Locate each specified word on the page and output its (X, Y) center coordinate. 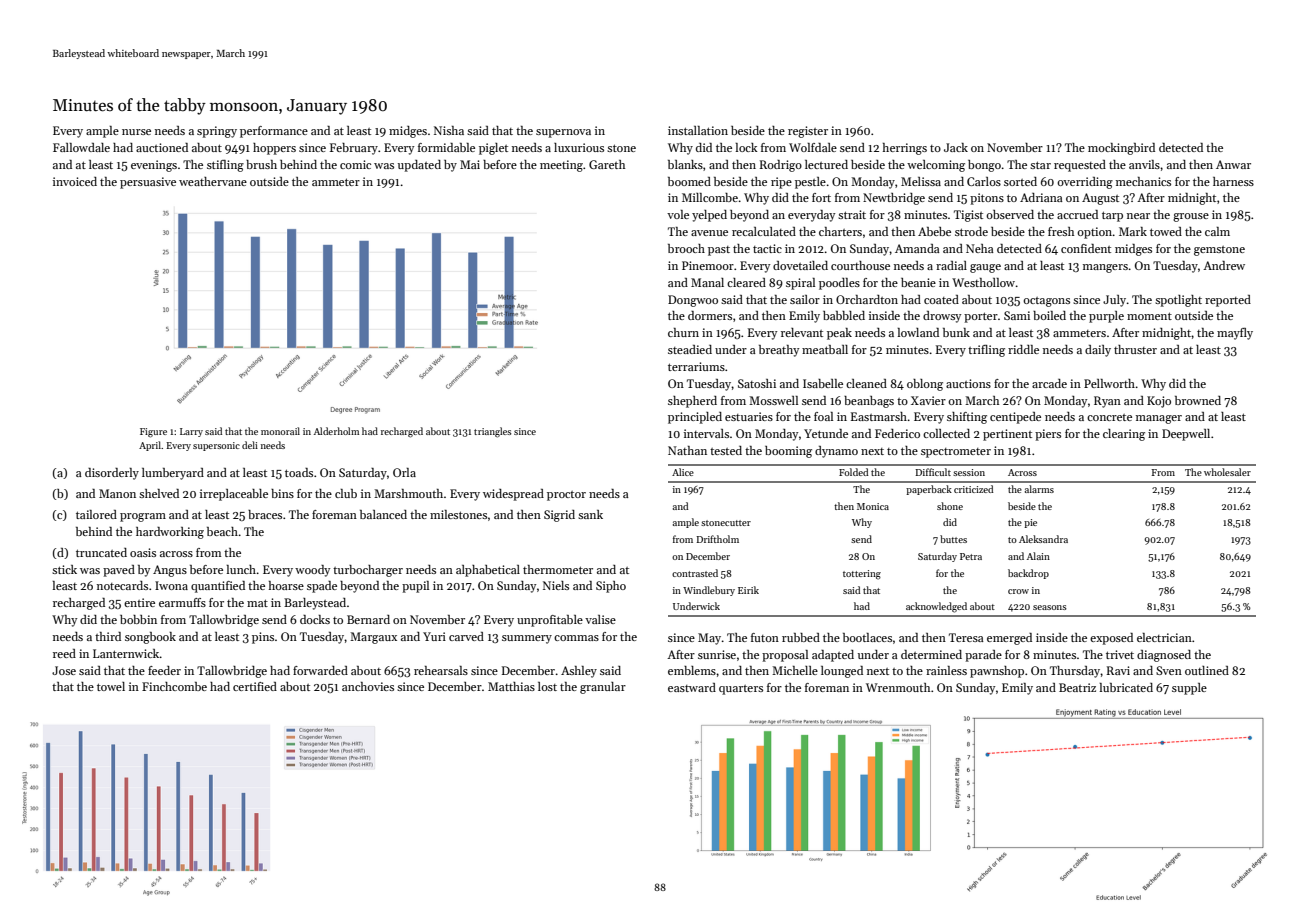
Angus (170, 571)
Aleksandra (1043, 539)
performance (274, 132)
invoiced (75, 181)
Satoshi (757, 383)
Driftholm (717, 539)
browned (1198, 400)
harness (1233, 181)
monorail (280, 431)
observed (1010, 214)
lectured (826, 164)
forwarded (320, 670)
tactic (767, 248)
